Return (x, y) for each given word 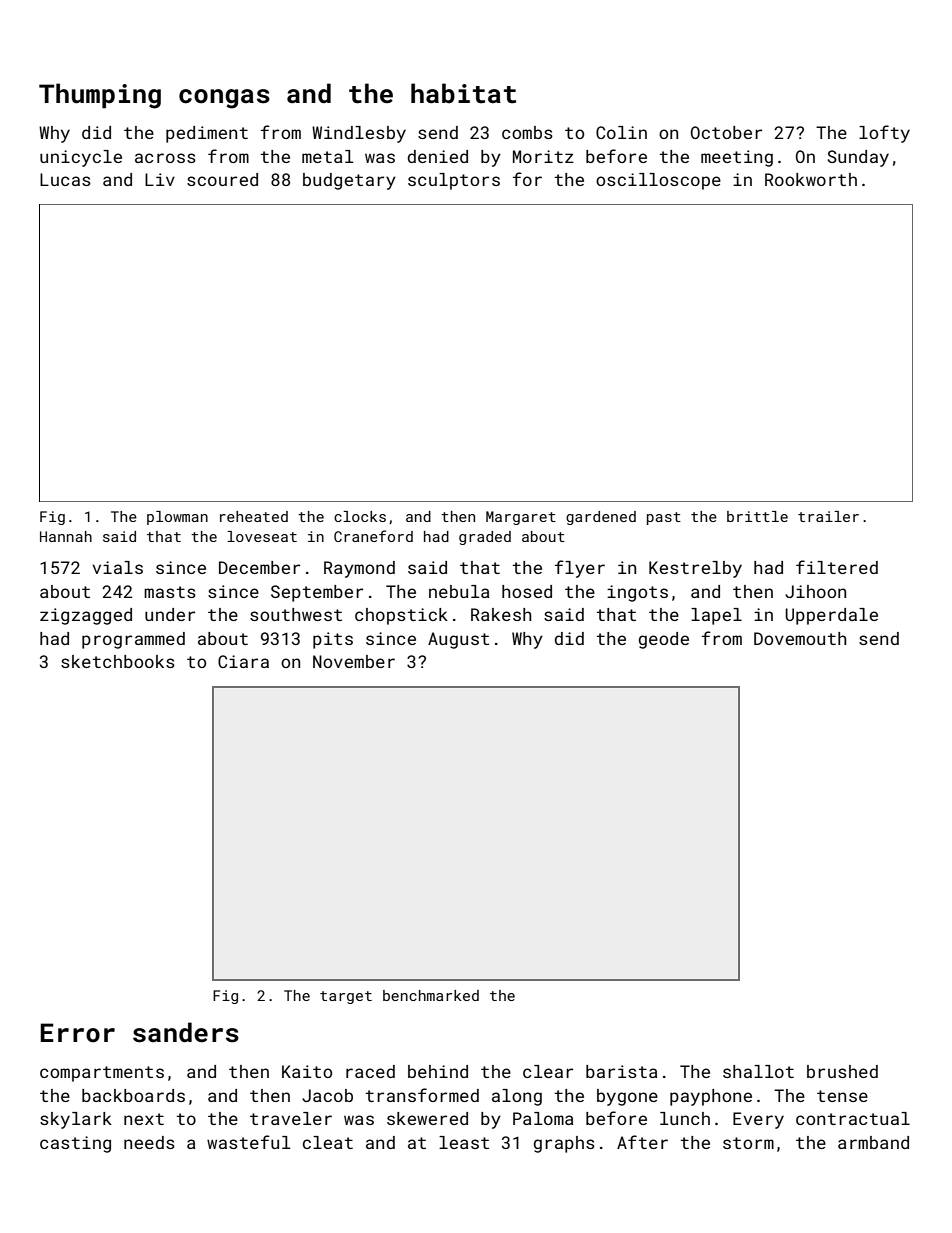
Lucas (65, 179)
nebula (459, 591)
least (464, 1142)
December (259, 567)
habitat (463, 93)
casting (75, 1144)
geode (664, 640)
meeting (737, 158)
